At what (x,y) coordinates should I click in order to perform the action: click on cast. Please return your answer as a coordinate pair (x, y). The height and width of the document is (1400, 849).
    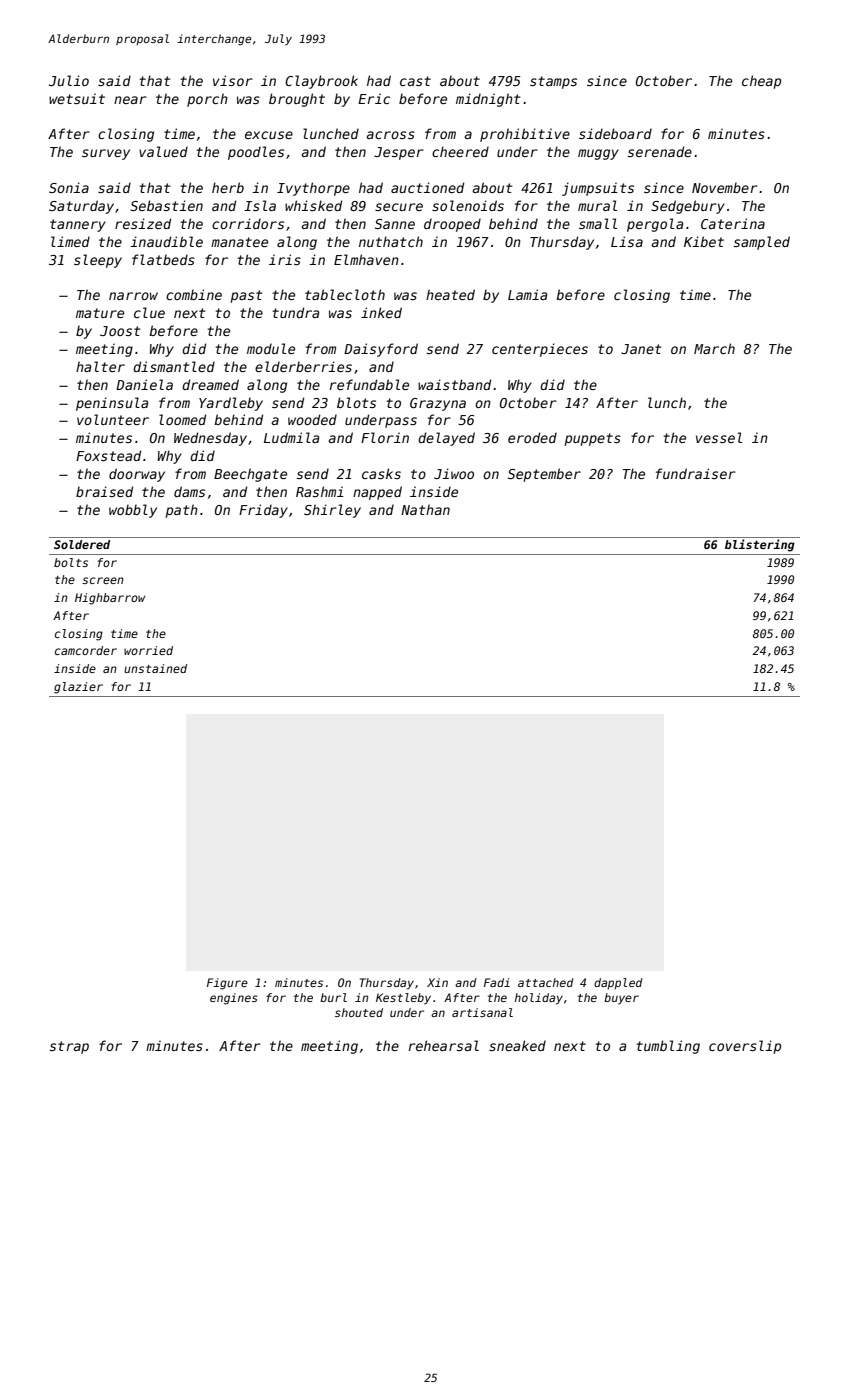
    Looking at the image, I should click on (415, 81).
